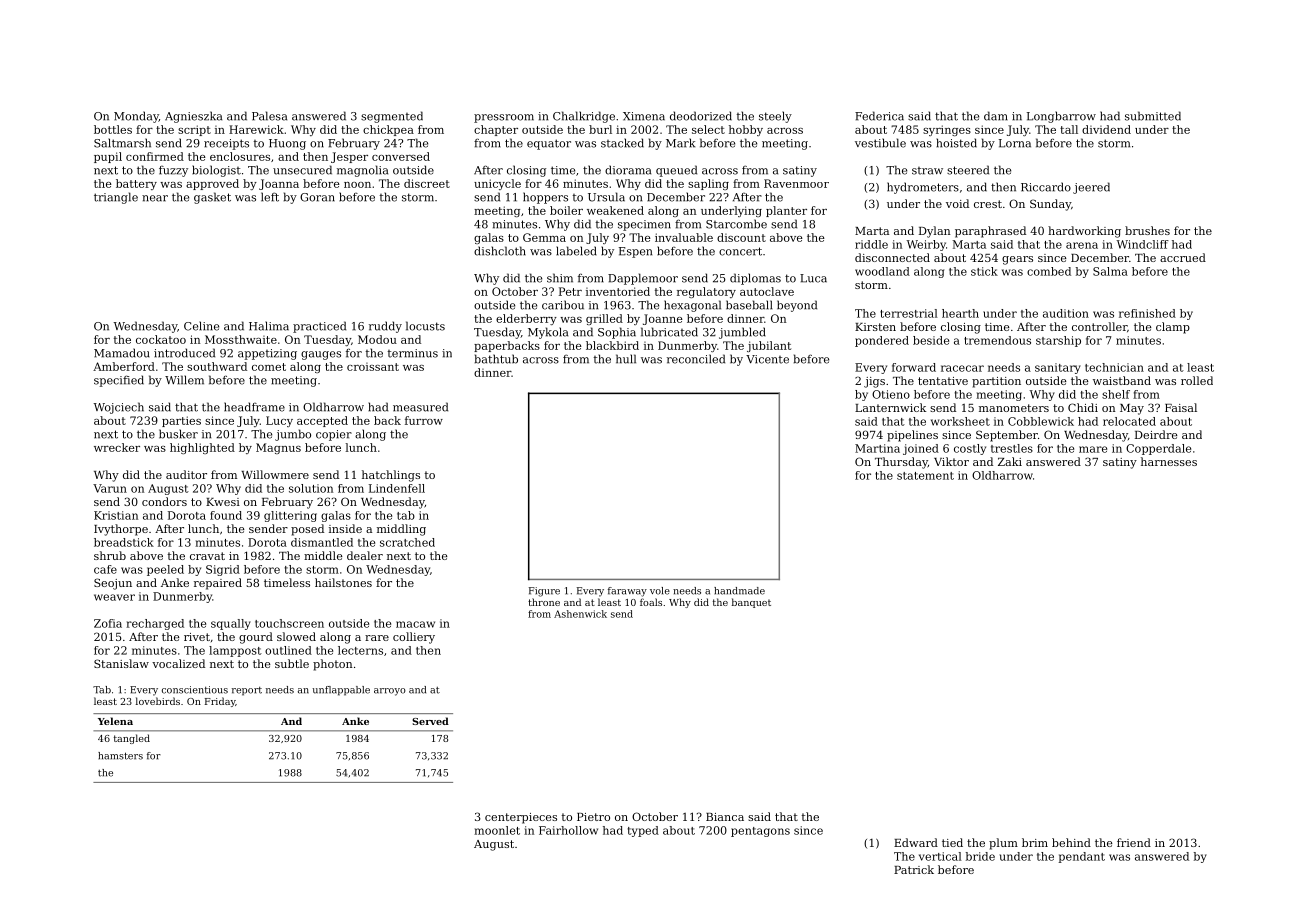 The width and height of the document is (1308, 924). Describe the element at coordinates (497, 830) in the document. I see `moonlet` at that location.
